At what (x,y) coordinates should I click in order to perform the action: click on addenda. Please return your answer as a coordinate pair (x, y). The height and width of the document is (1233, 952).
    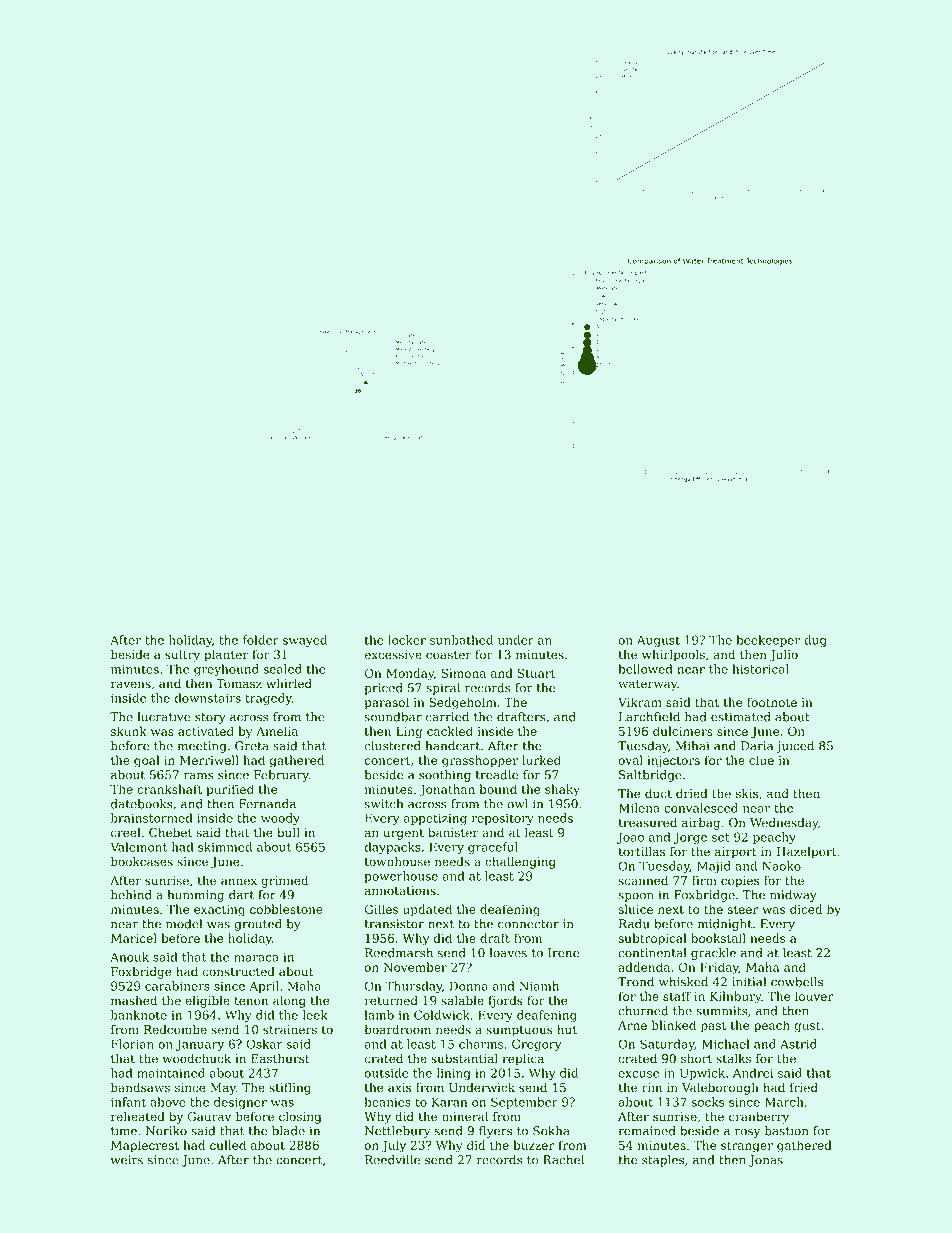
    Looking at the image, I should click on (644, 967).
